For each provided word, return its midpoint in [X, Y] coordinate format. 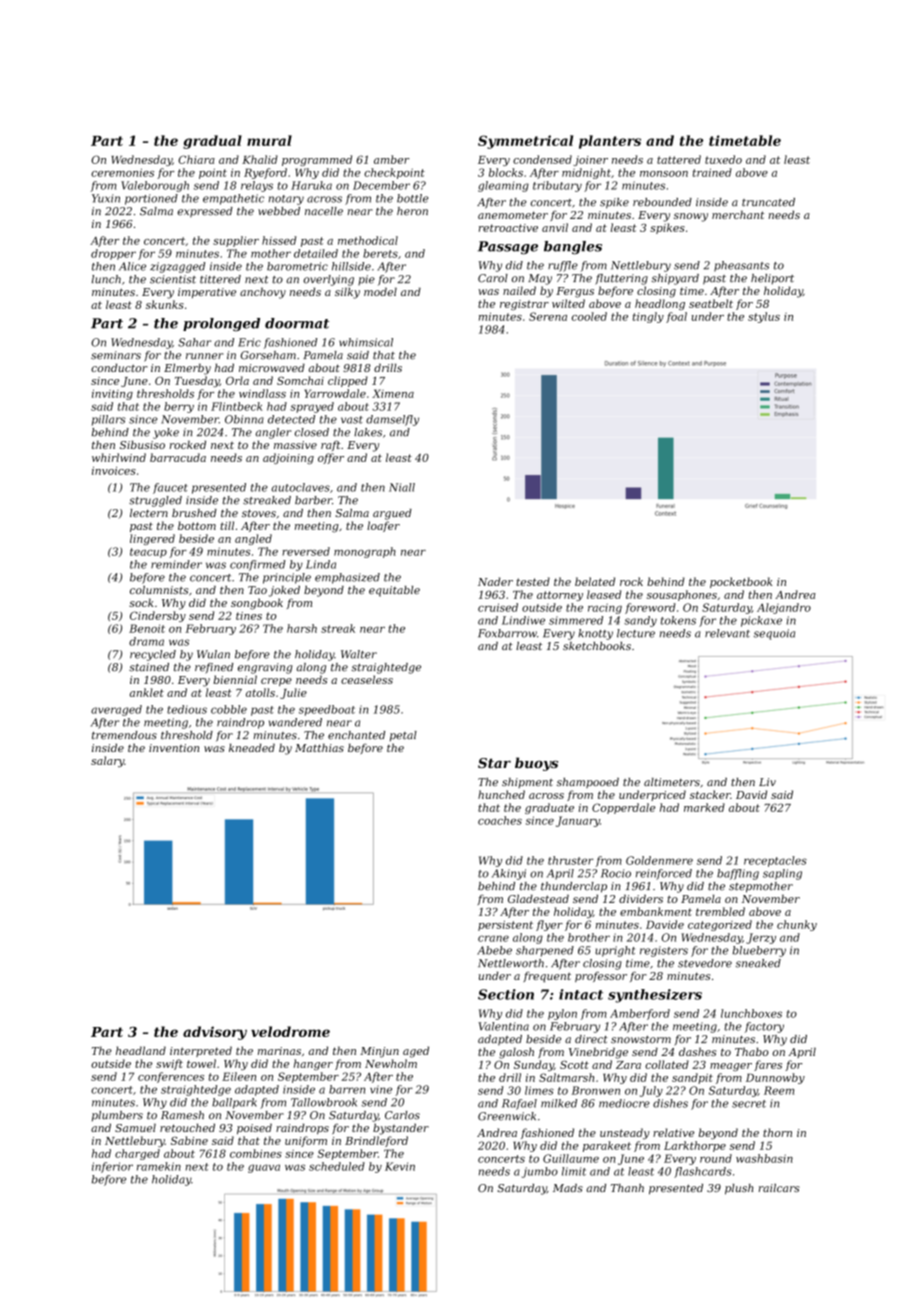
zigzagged [177, 267]
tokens [678, 620]
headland [141, 1050]
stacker [710, 794]
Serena [548, 316]
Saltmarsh [566, 1077]
